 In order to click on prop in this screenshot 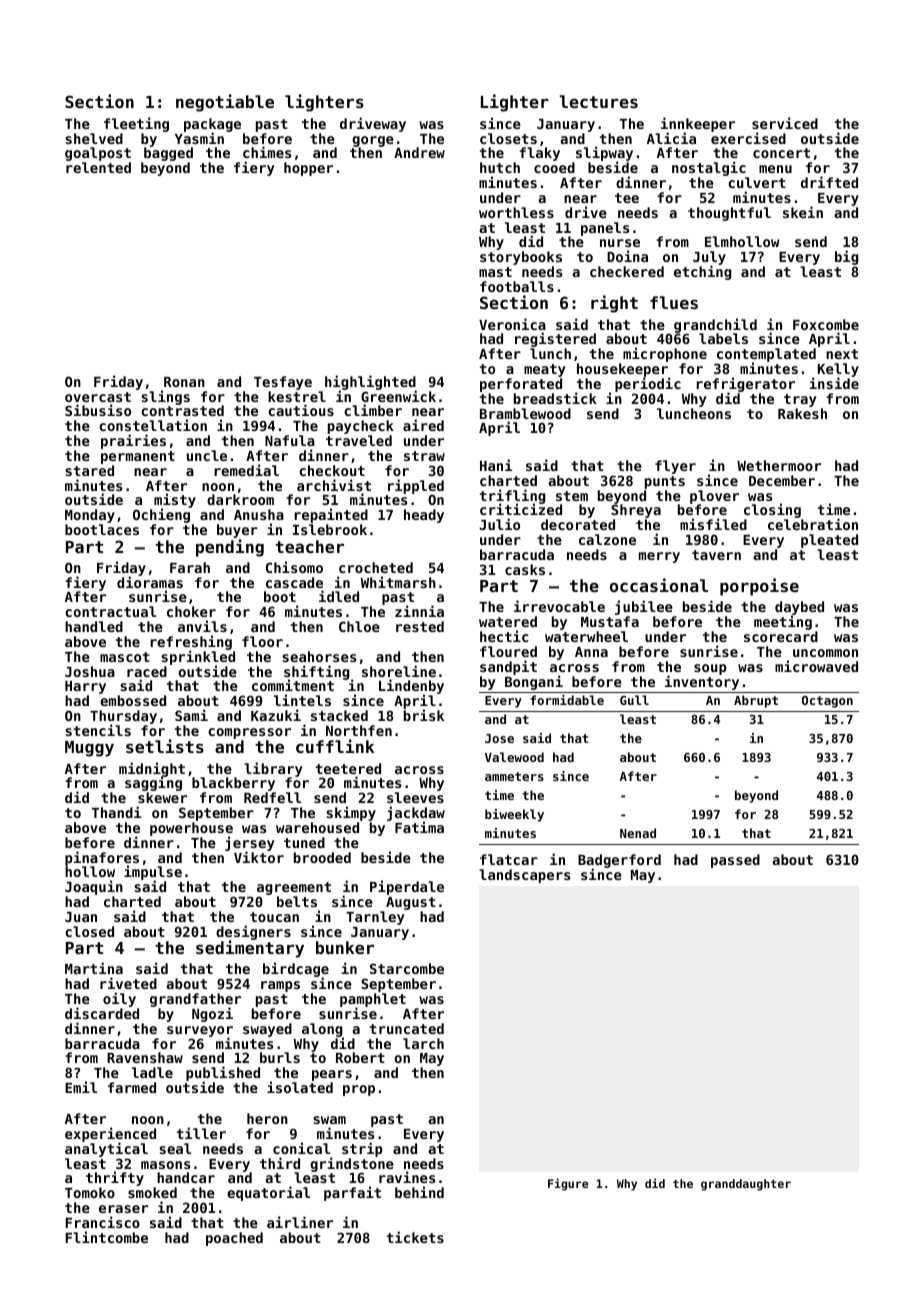, I will do `click(359, 1090)`.
